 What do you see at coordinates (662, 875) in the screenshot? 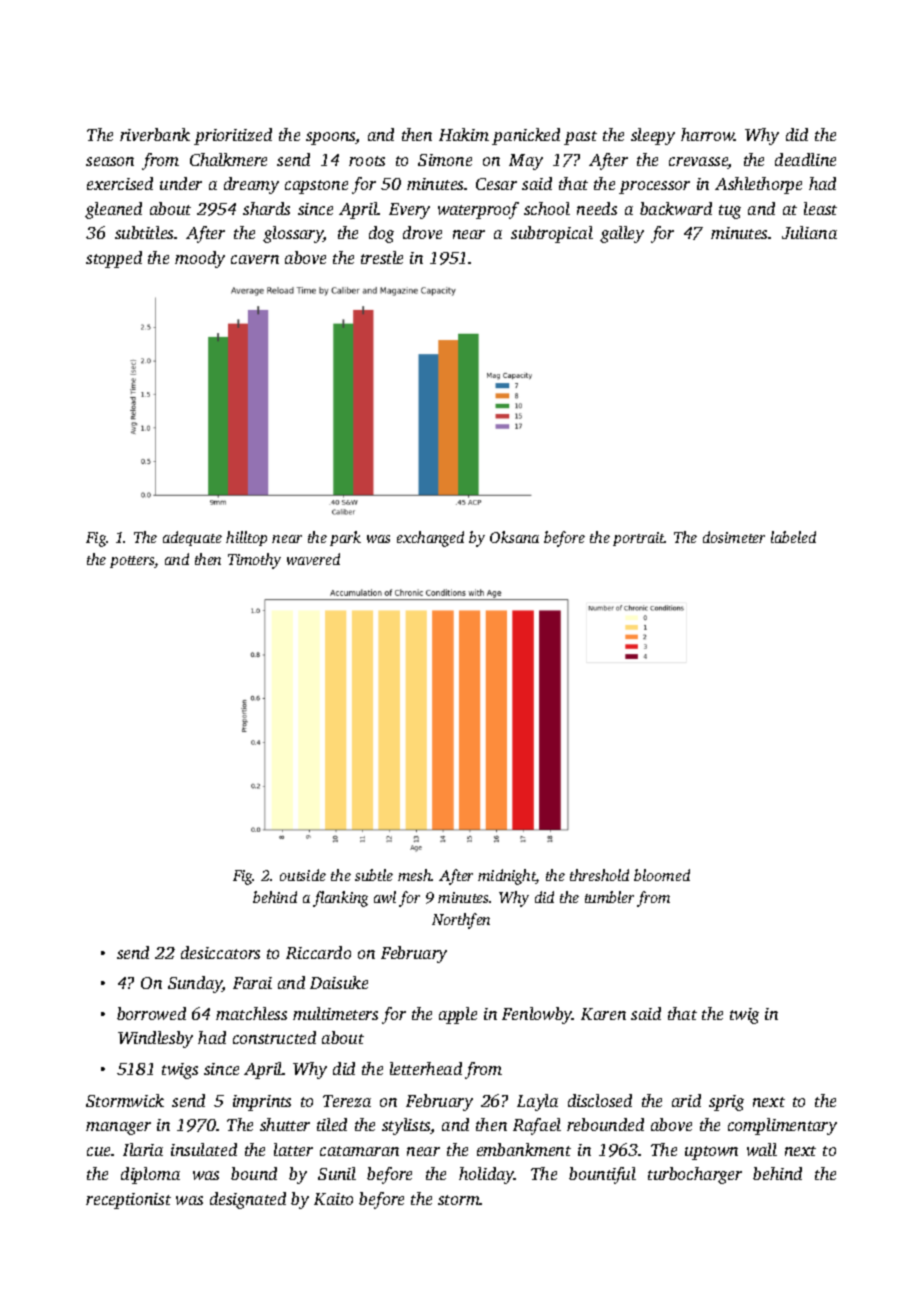
I see `bloomed` at bounding box center [662, 875].
